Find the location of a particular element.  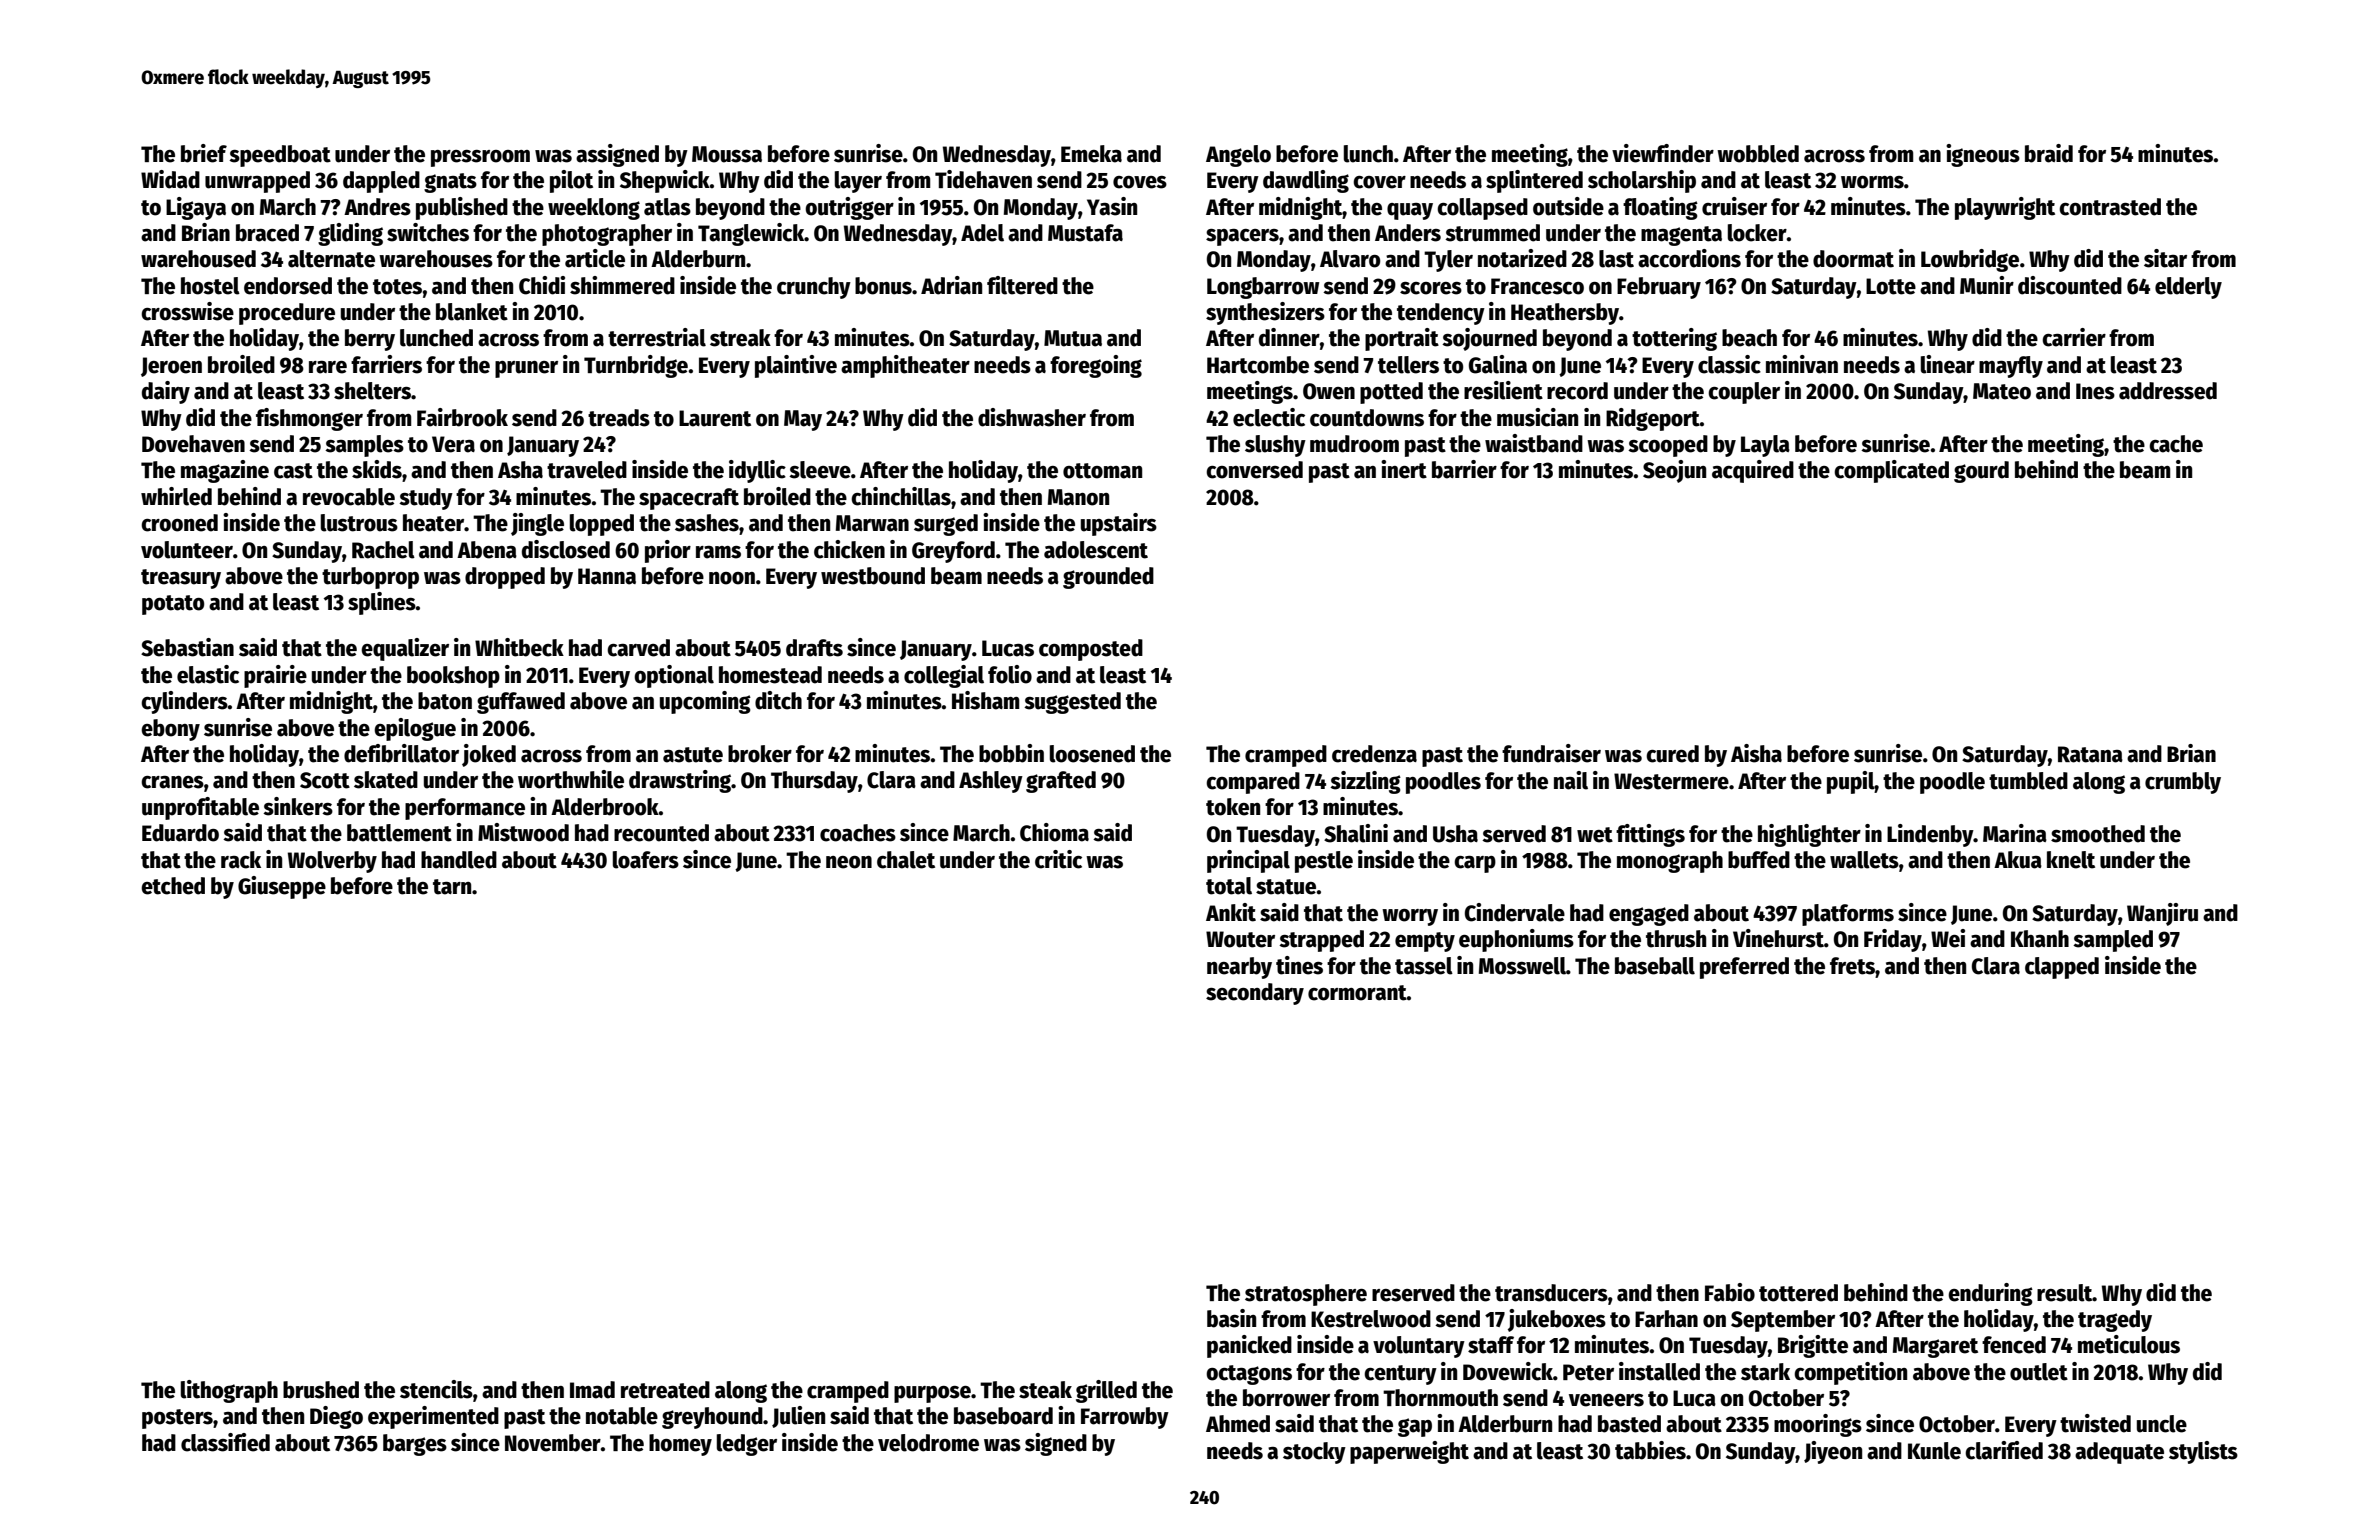

Angelo is located at coordinates (1238, 156).
